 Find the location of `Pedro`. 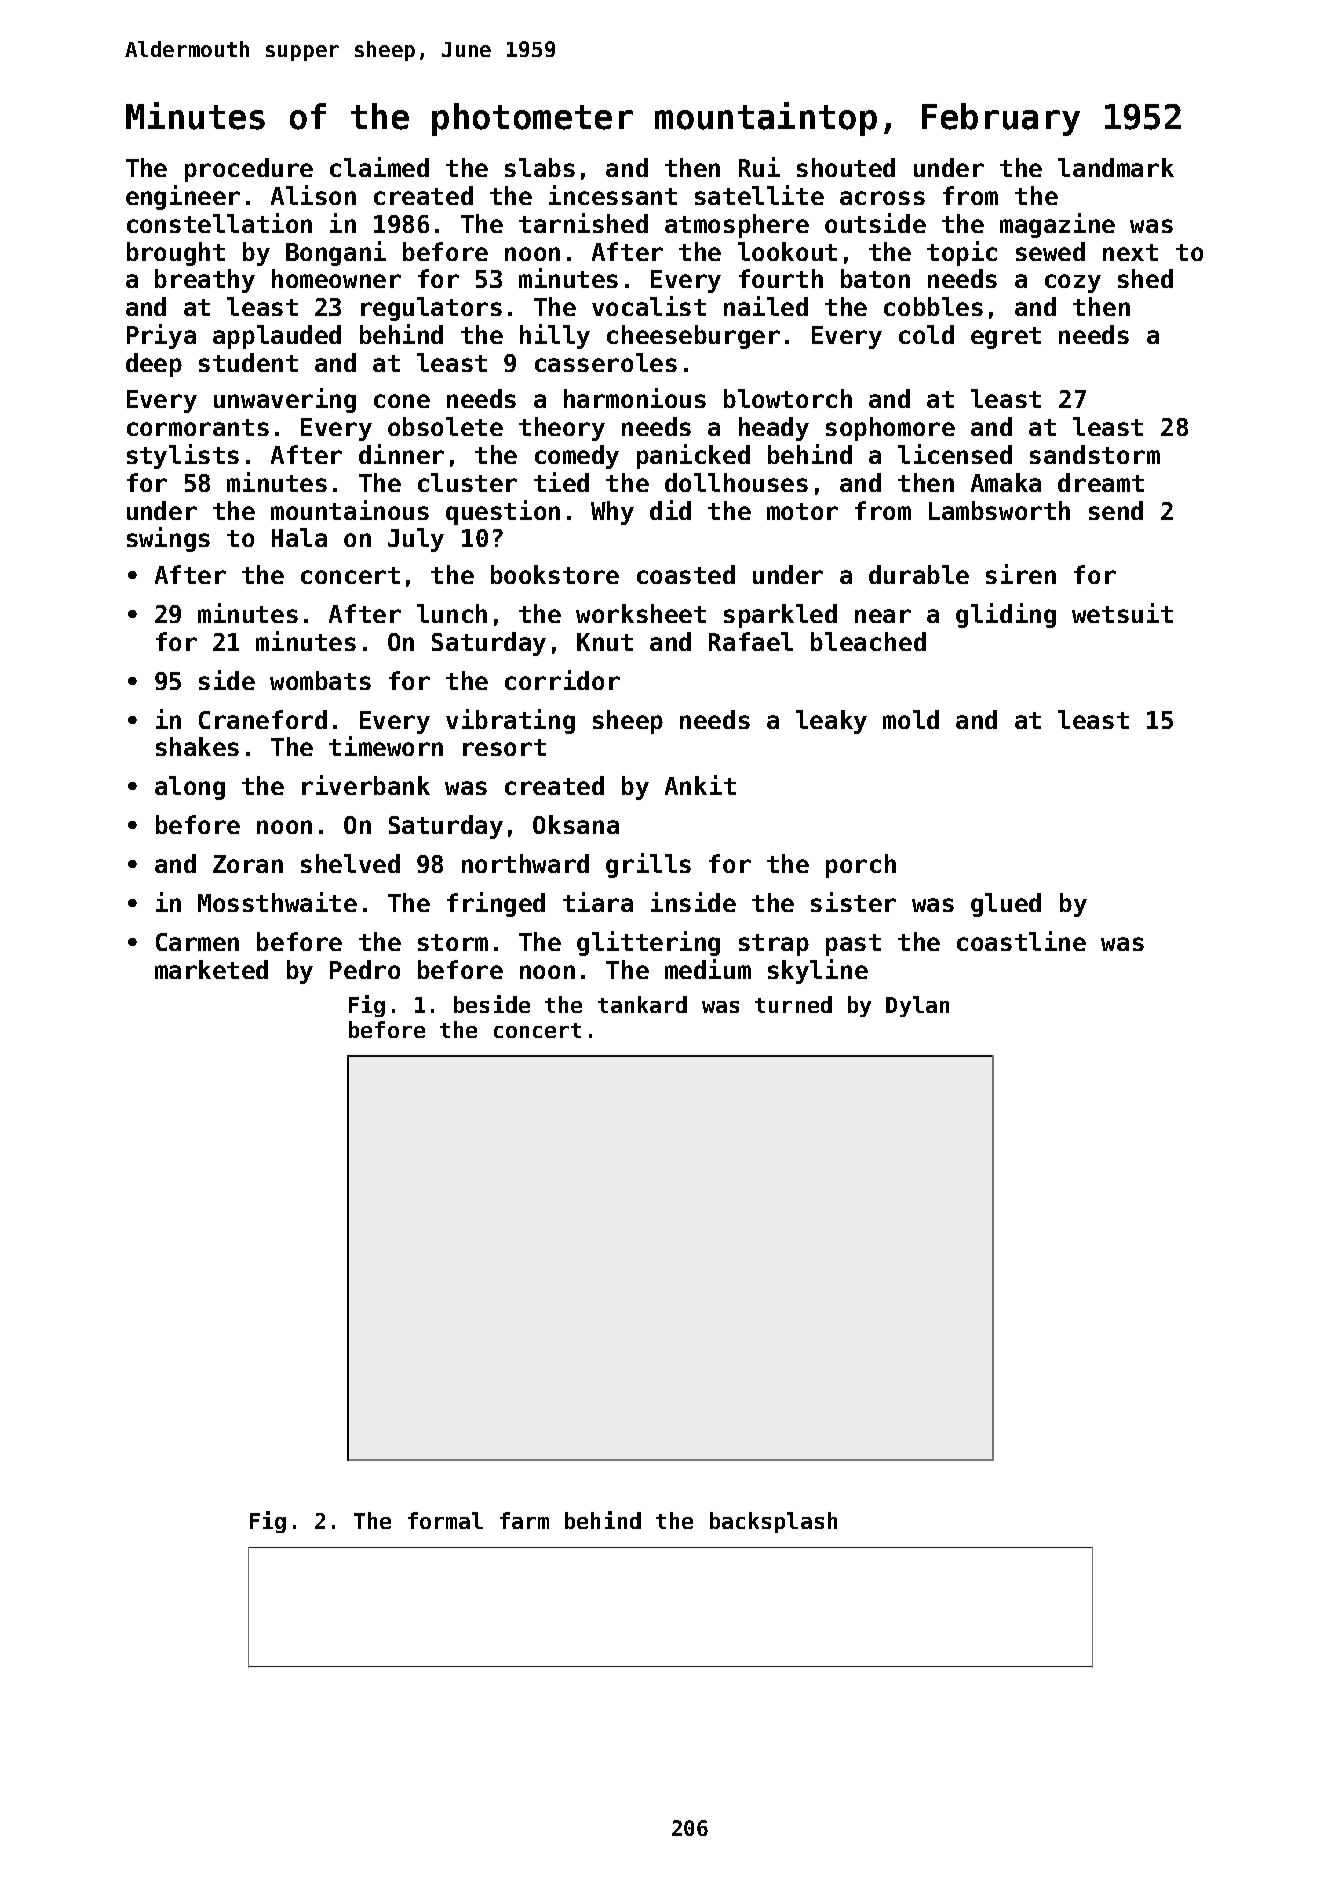

Pedro is located at coordinates (365, 969).
